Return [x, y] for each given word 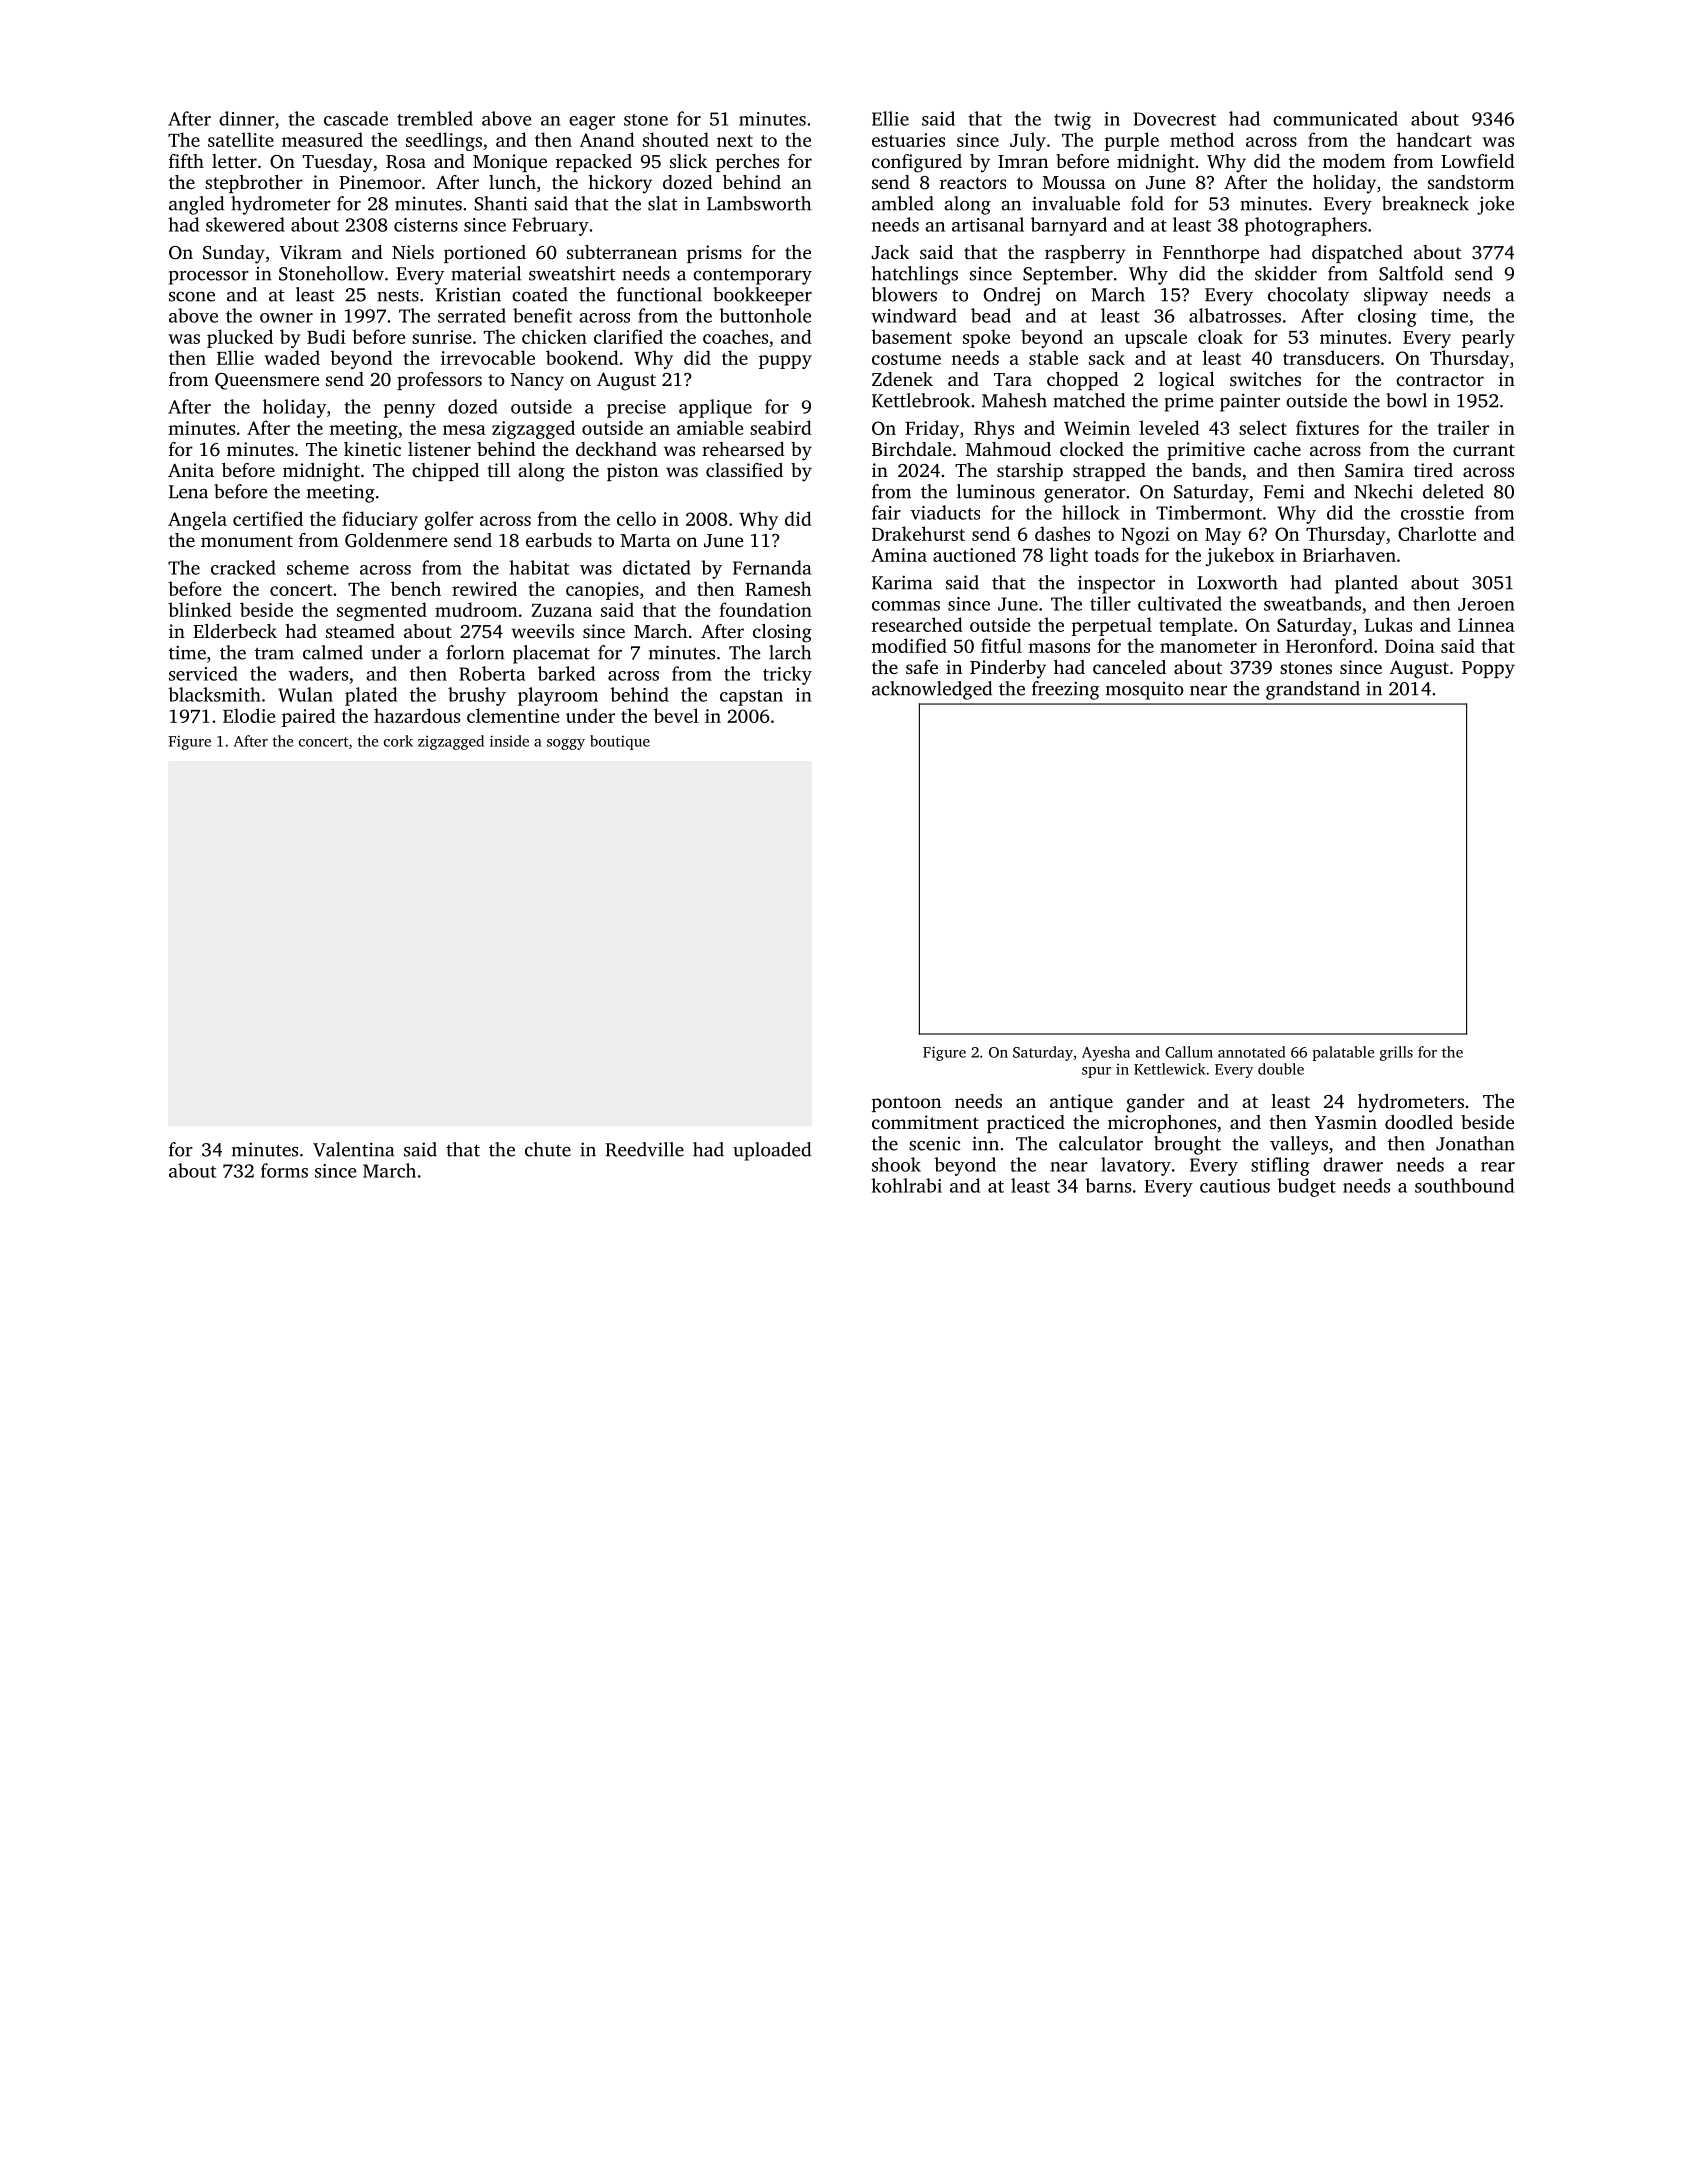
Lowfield [1478, 161]
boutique [620, 742]
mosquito [1145, 691]
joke [1495, 205]
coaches [735, 336]
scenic [934, 1144]
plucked [240, 338]
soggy [566, 744]
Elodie [249, 715]
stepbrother [254, 184]
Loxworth [1237, 582]
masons [1059, 648]
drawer [1353, 1164]
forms [284, 1170]
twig [1072, 121]
